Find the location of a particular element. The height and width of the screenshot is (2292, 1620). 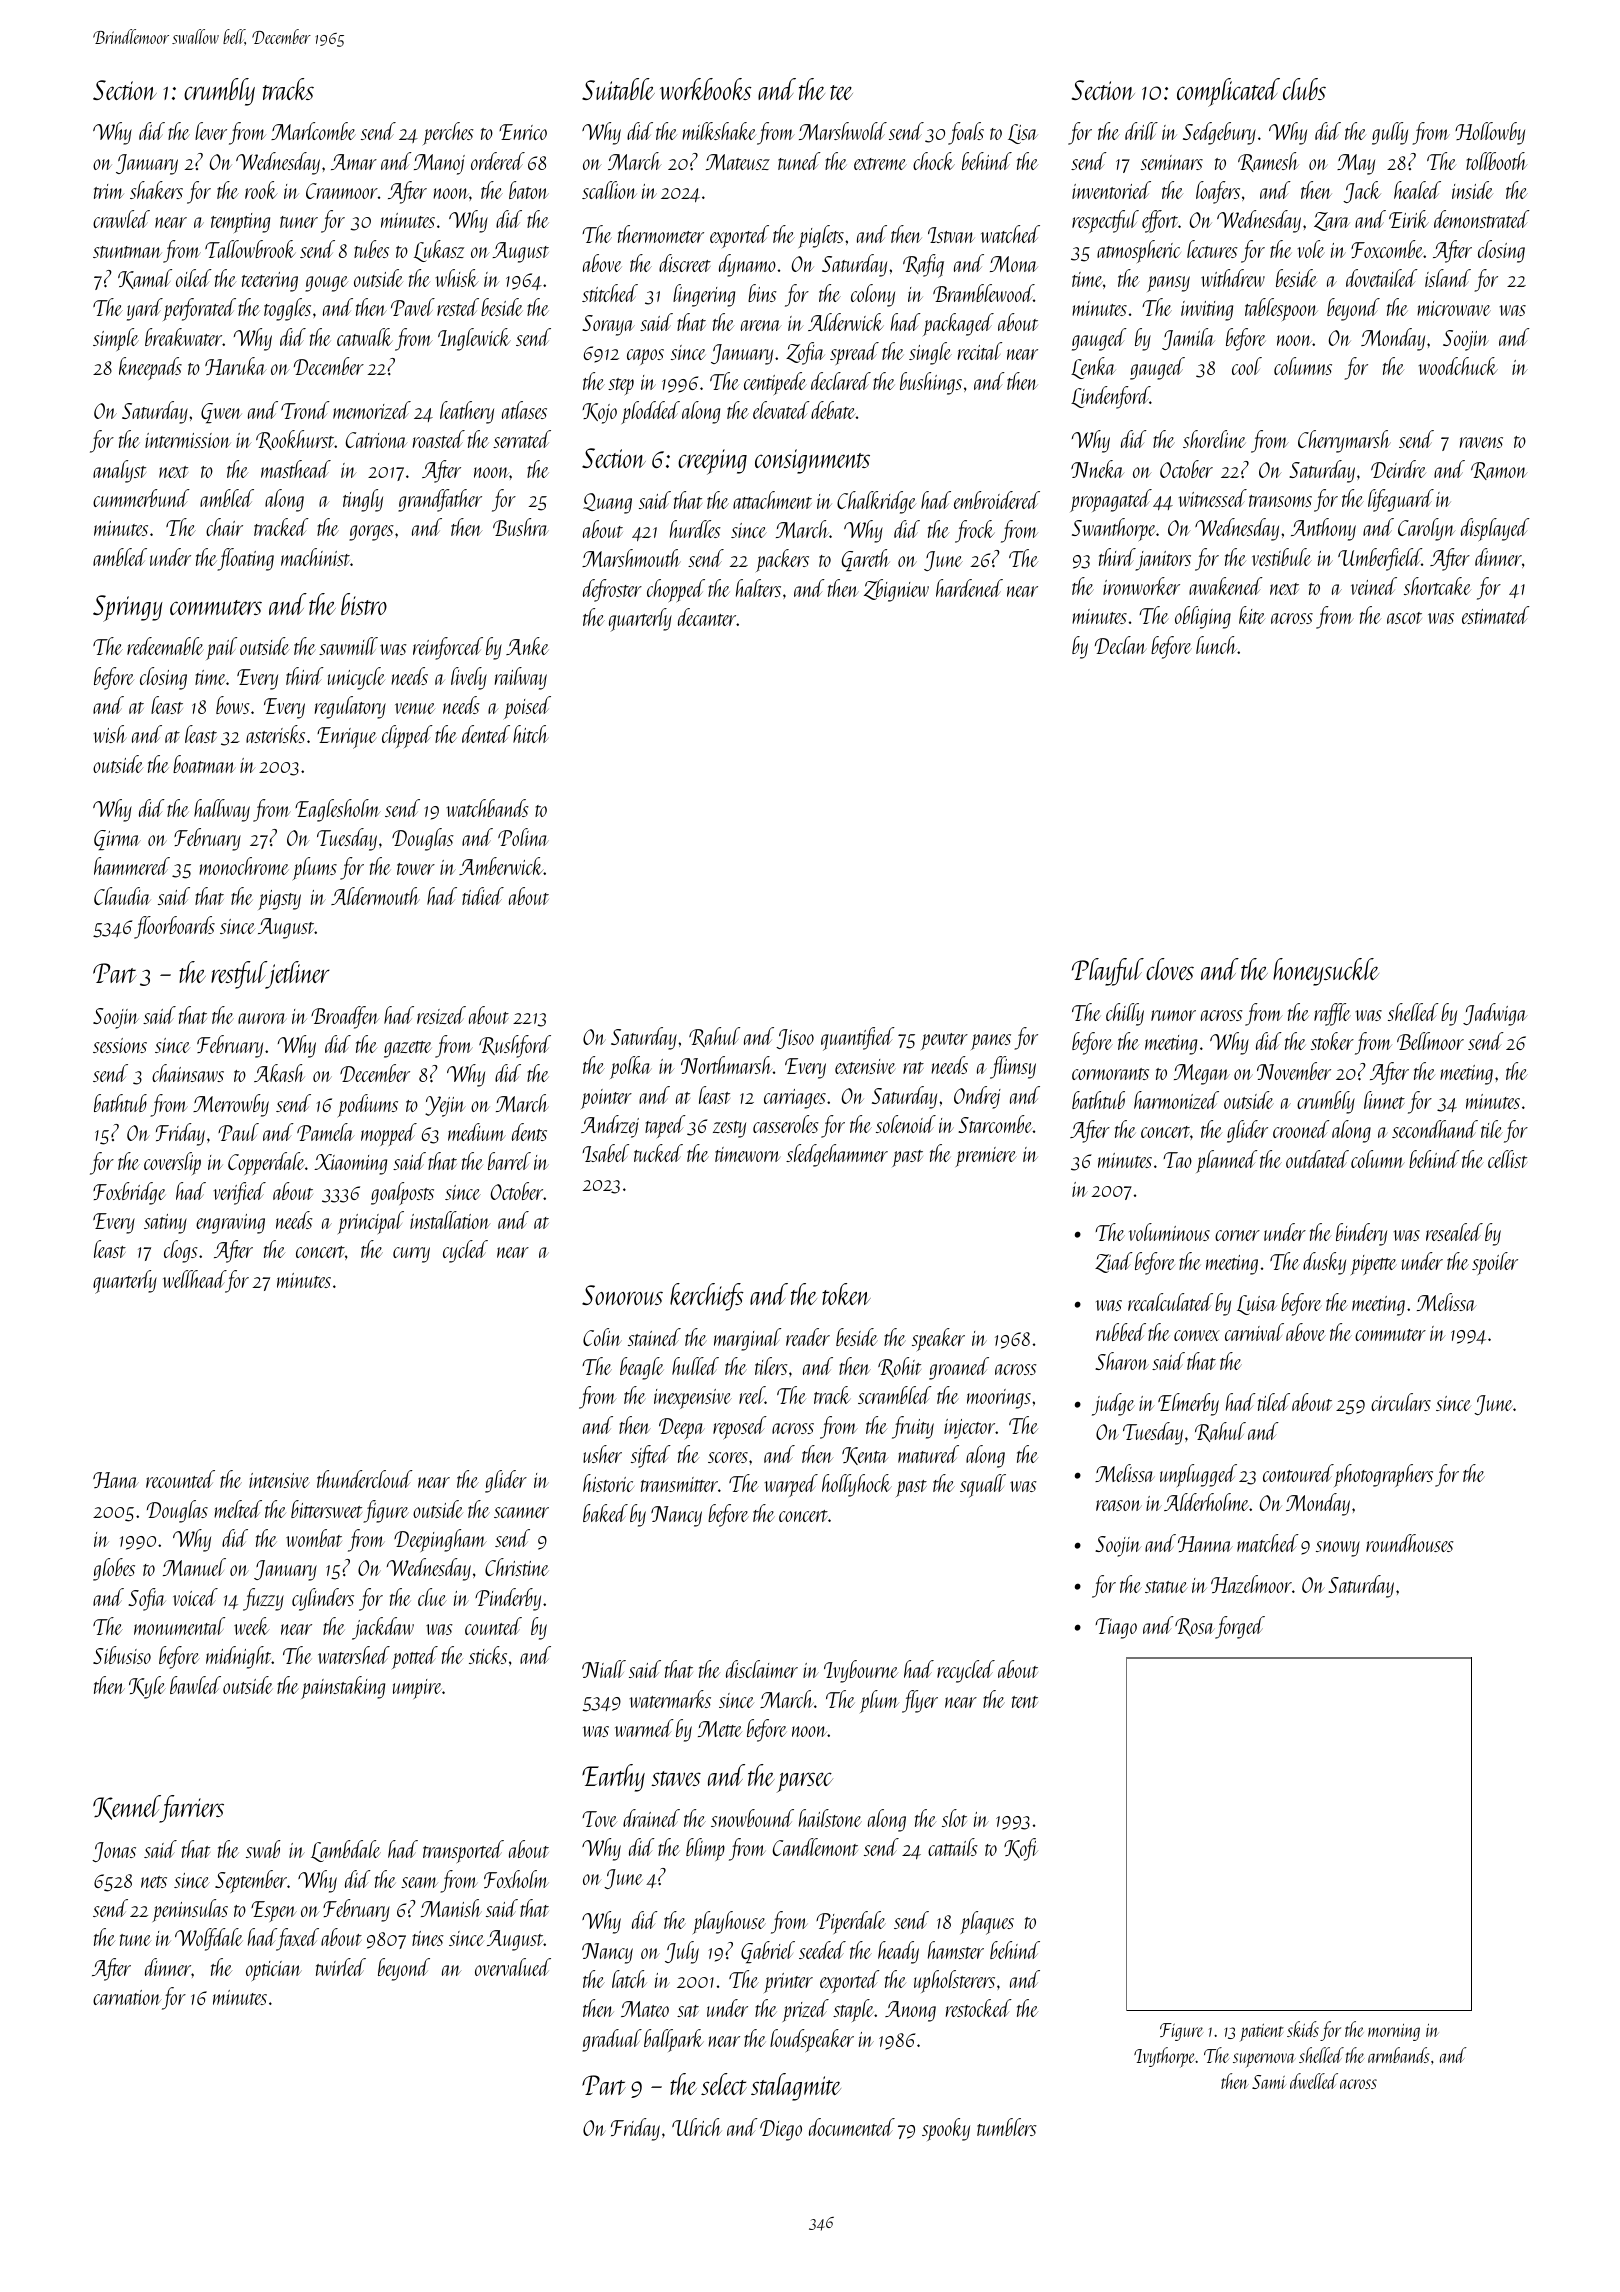

clubs is located at coordinates (1304, 89).
